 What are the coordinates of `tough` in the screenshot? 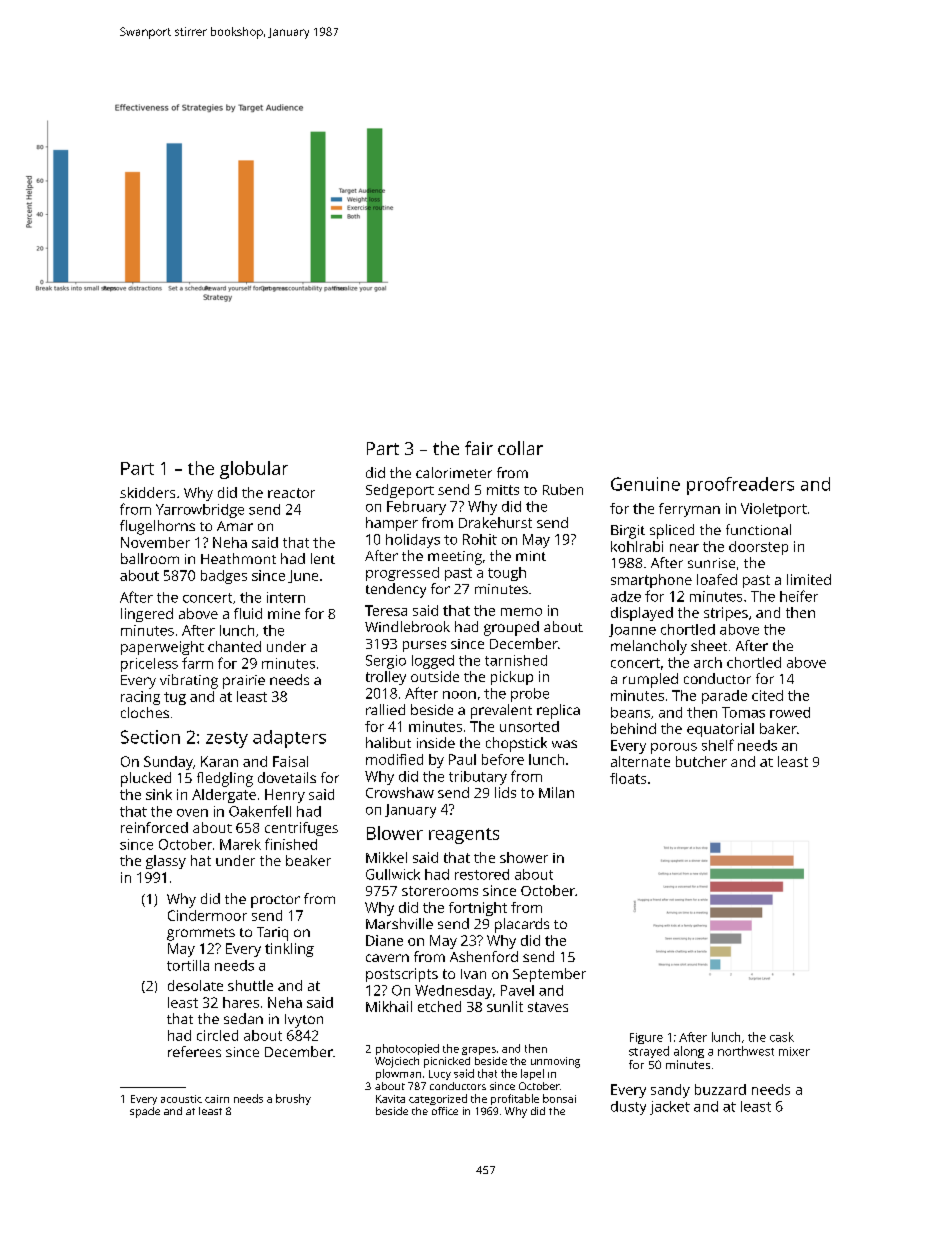 It's located at (507, 574).
